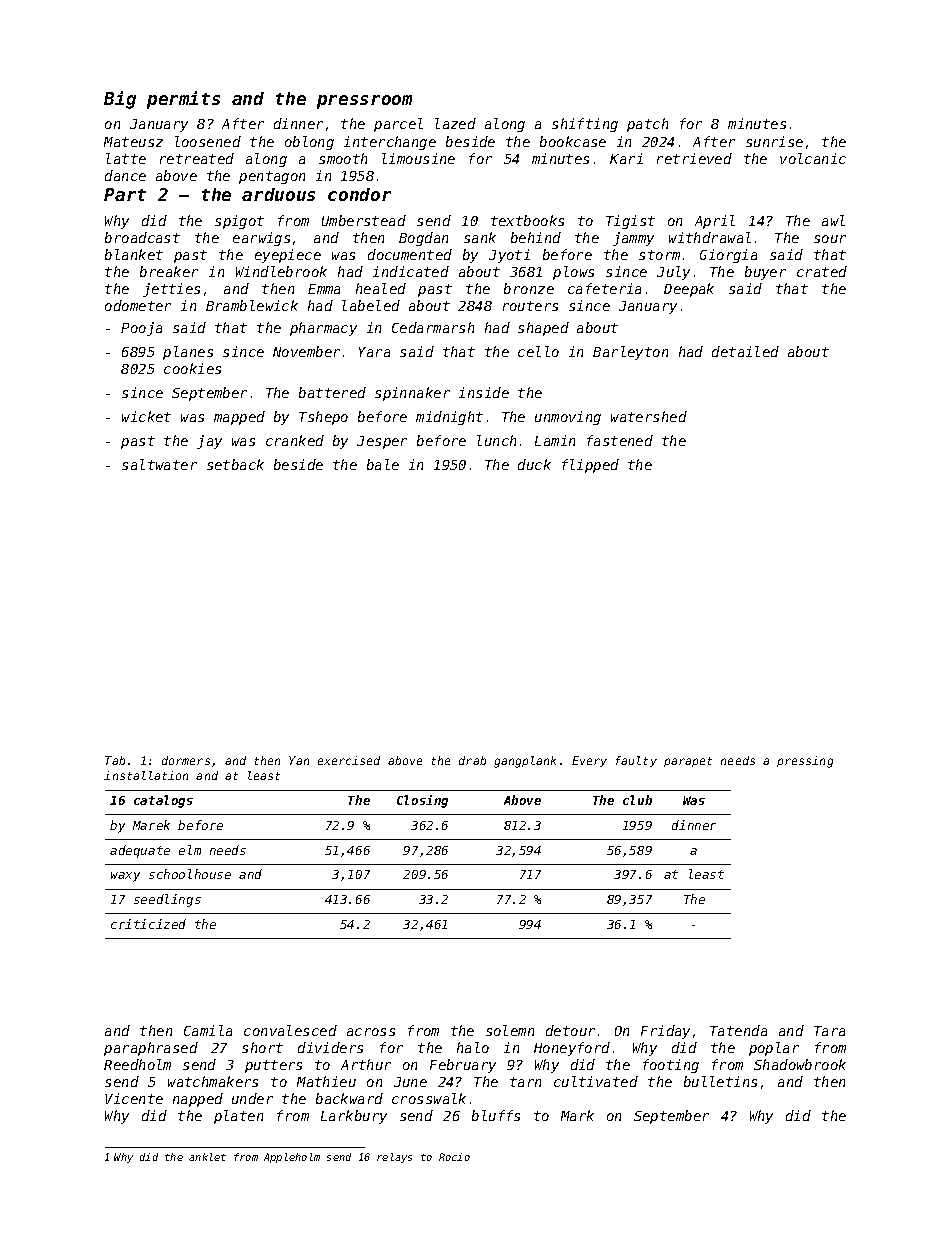  I want to click on unmoving, so click(568, 418).
